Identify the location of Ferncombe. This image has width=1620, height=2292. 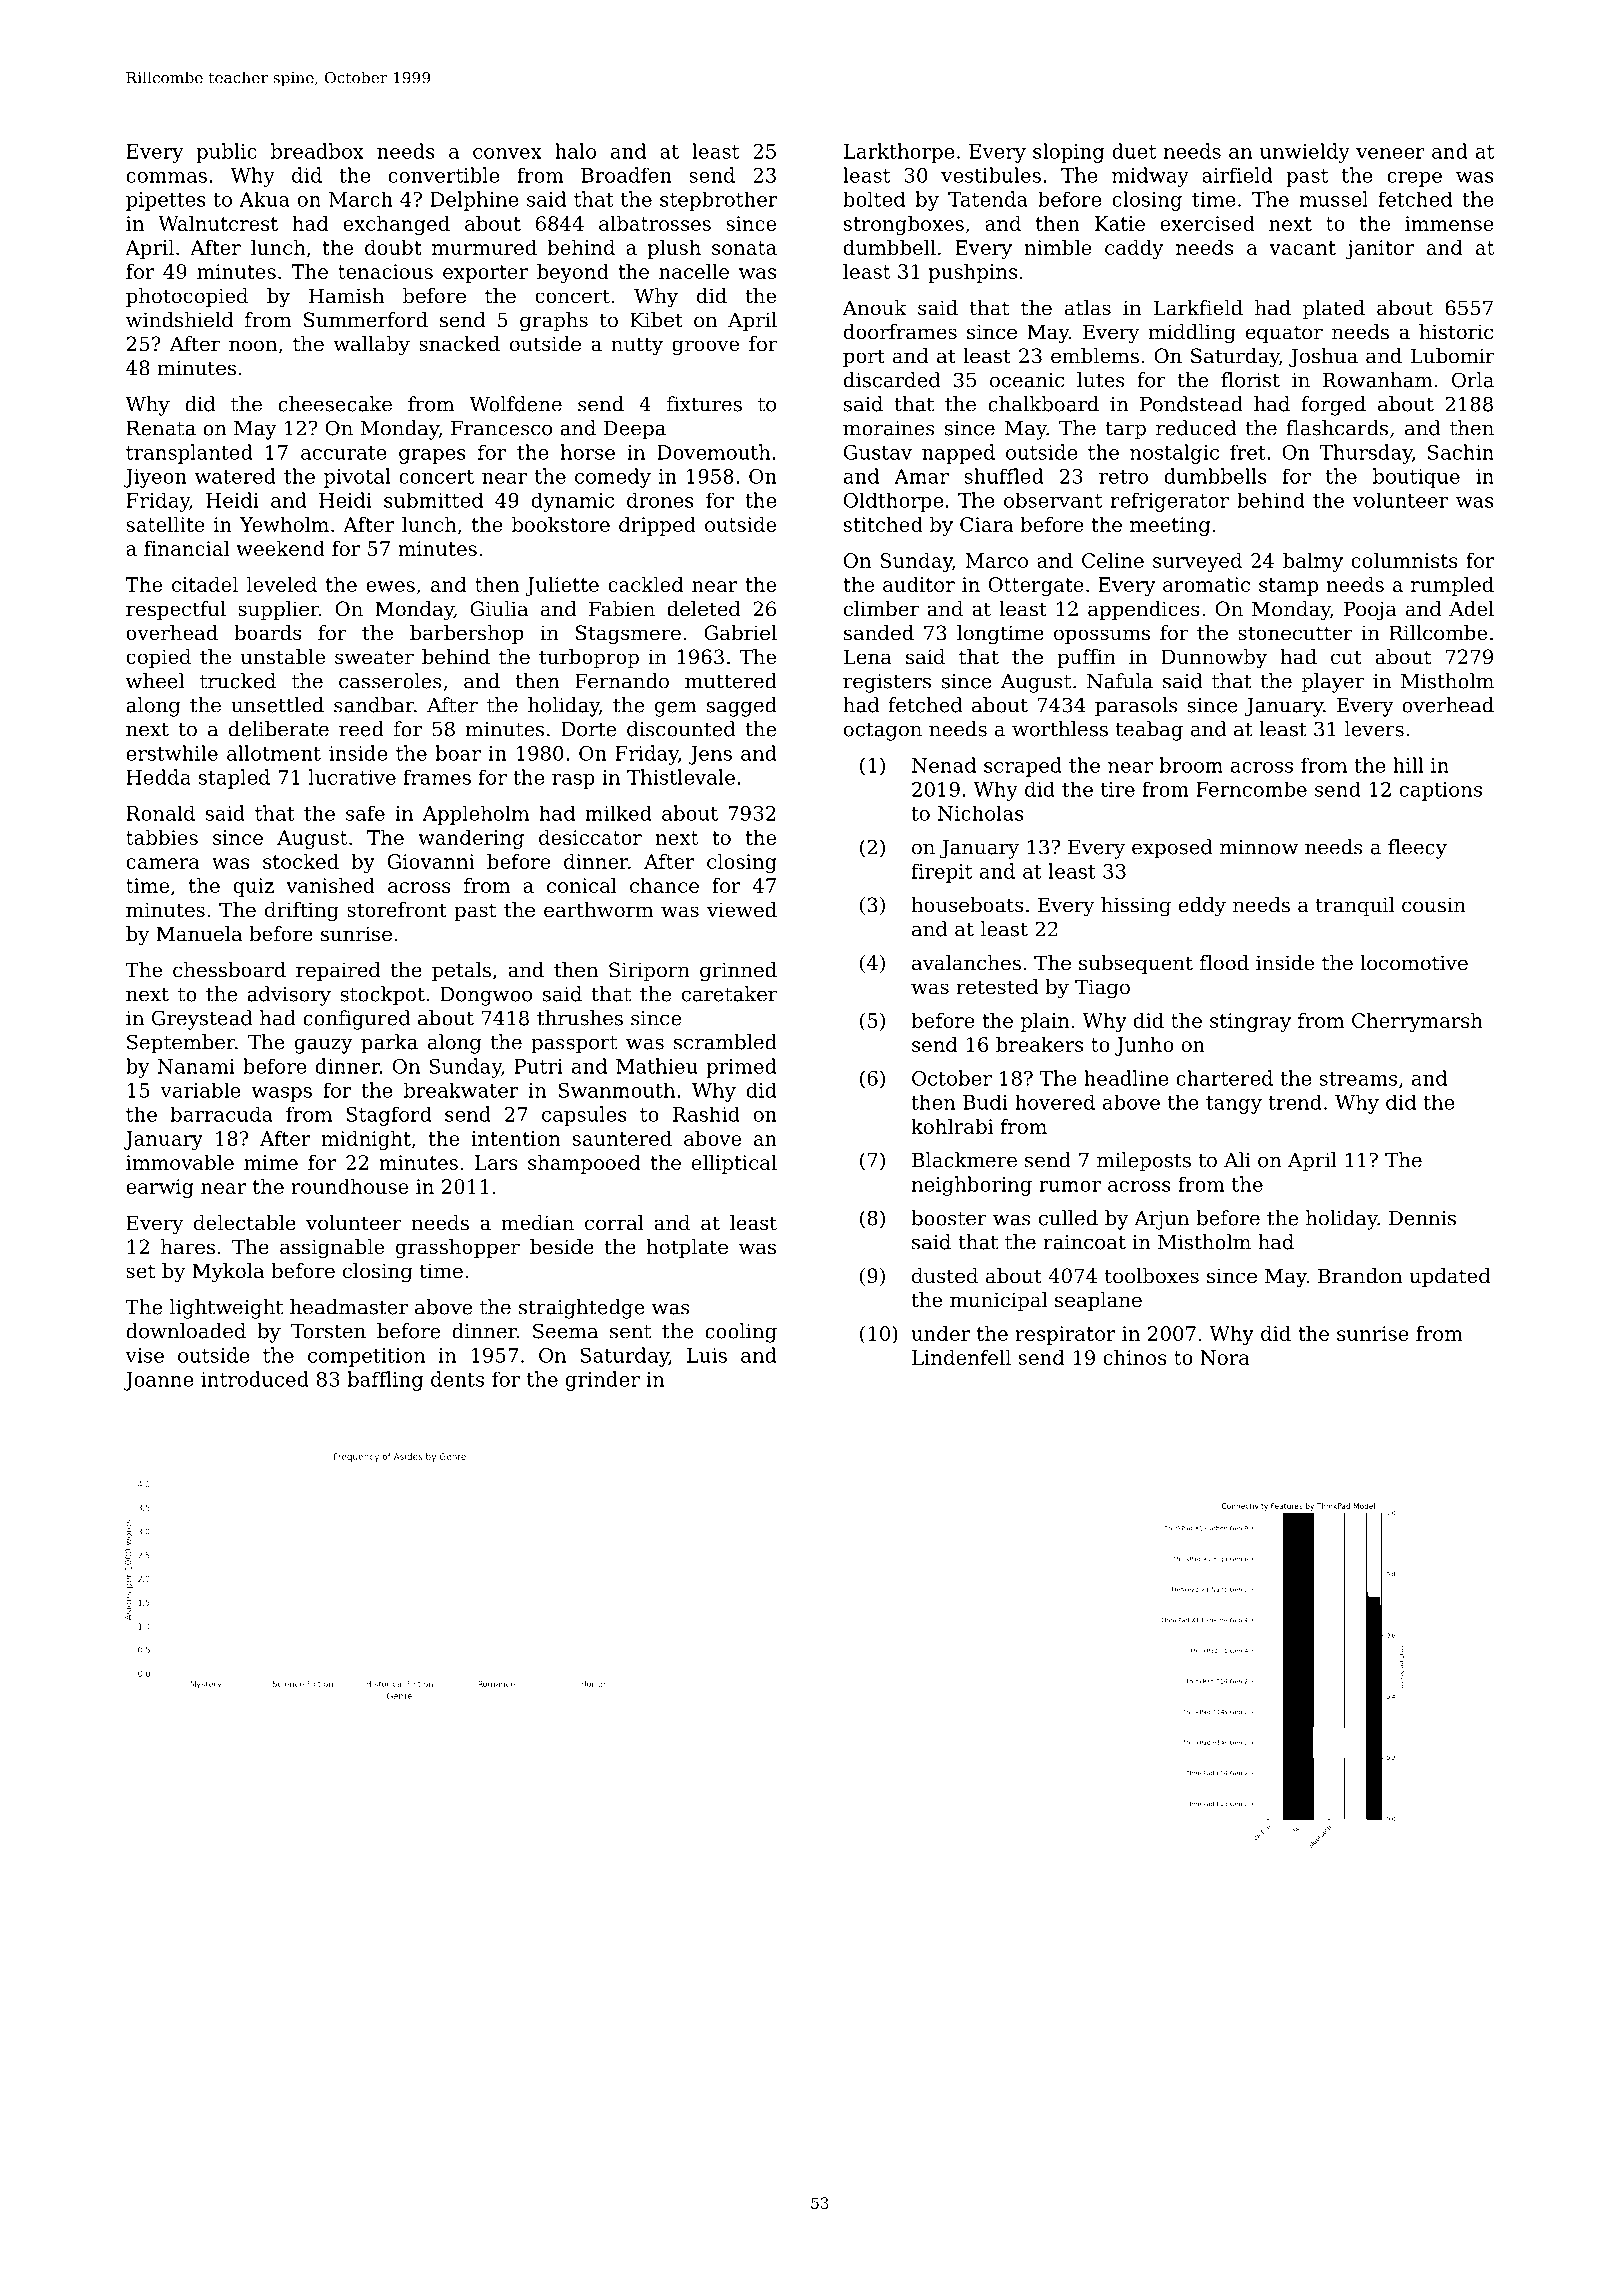
(1251, 789).
